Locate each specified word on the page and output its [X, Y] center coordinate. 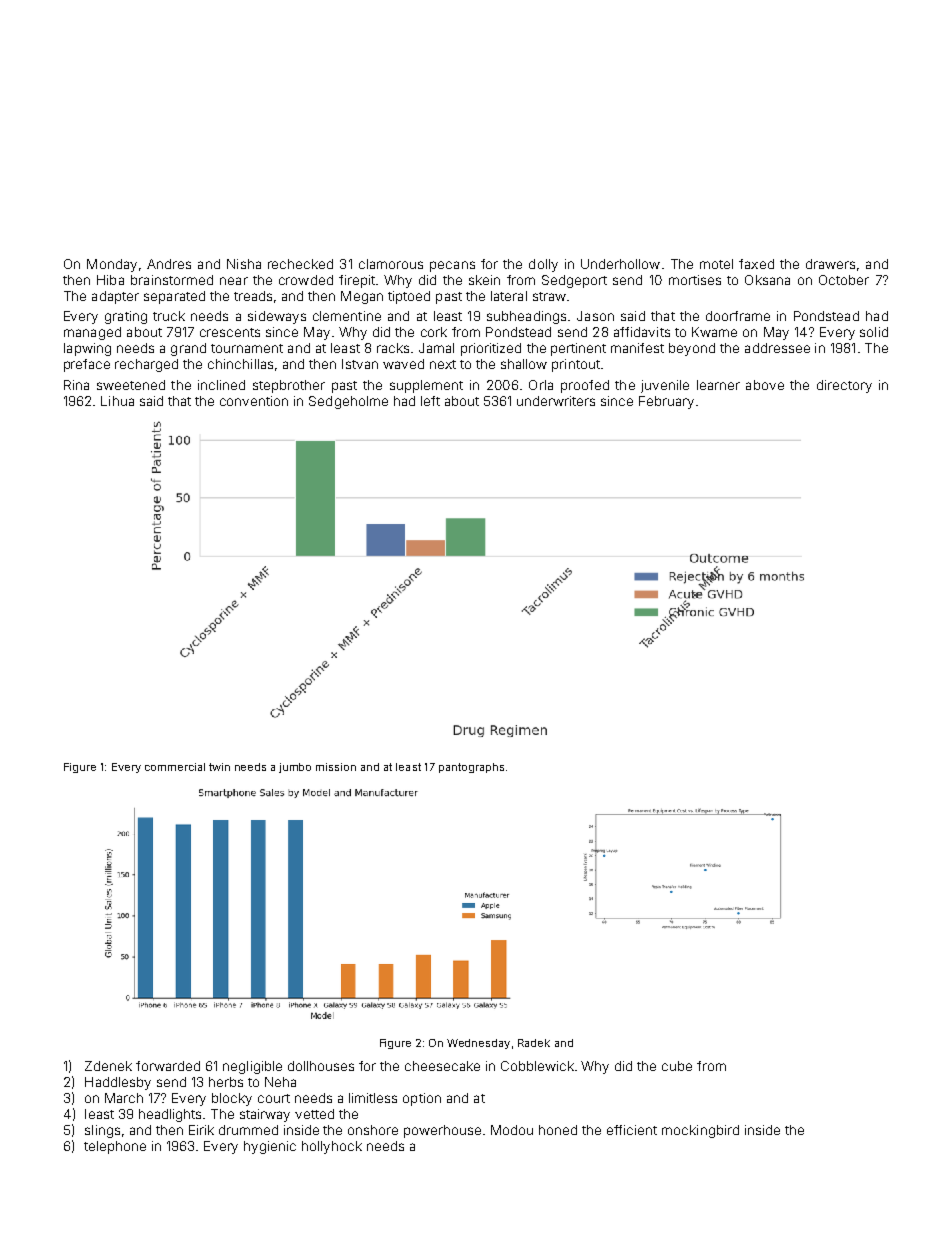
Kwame [714, 332]
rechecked [300, 264]
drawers [830, 264]
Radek [534, 1043]
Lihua [117, 401]
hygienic [270, 1147]
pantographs [471, 768]
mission [336, 767]
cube [677, 1066]
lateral [509, 296]
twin [219, 767]
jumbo [295, 768]
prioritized [491, 349]
